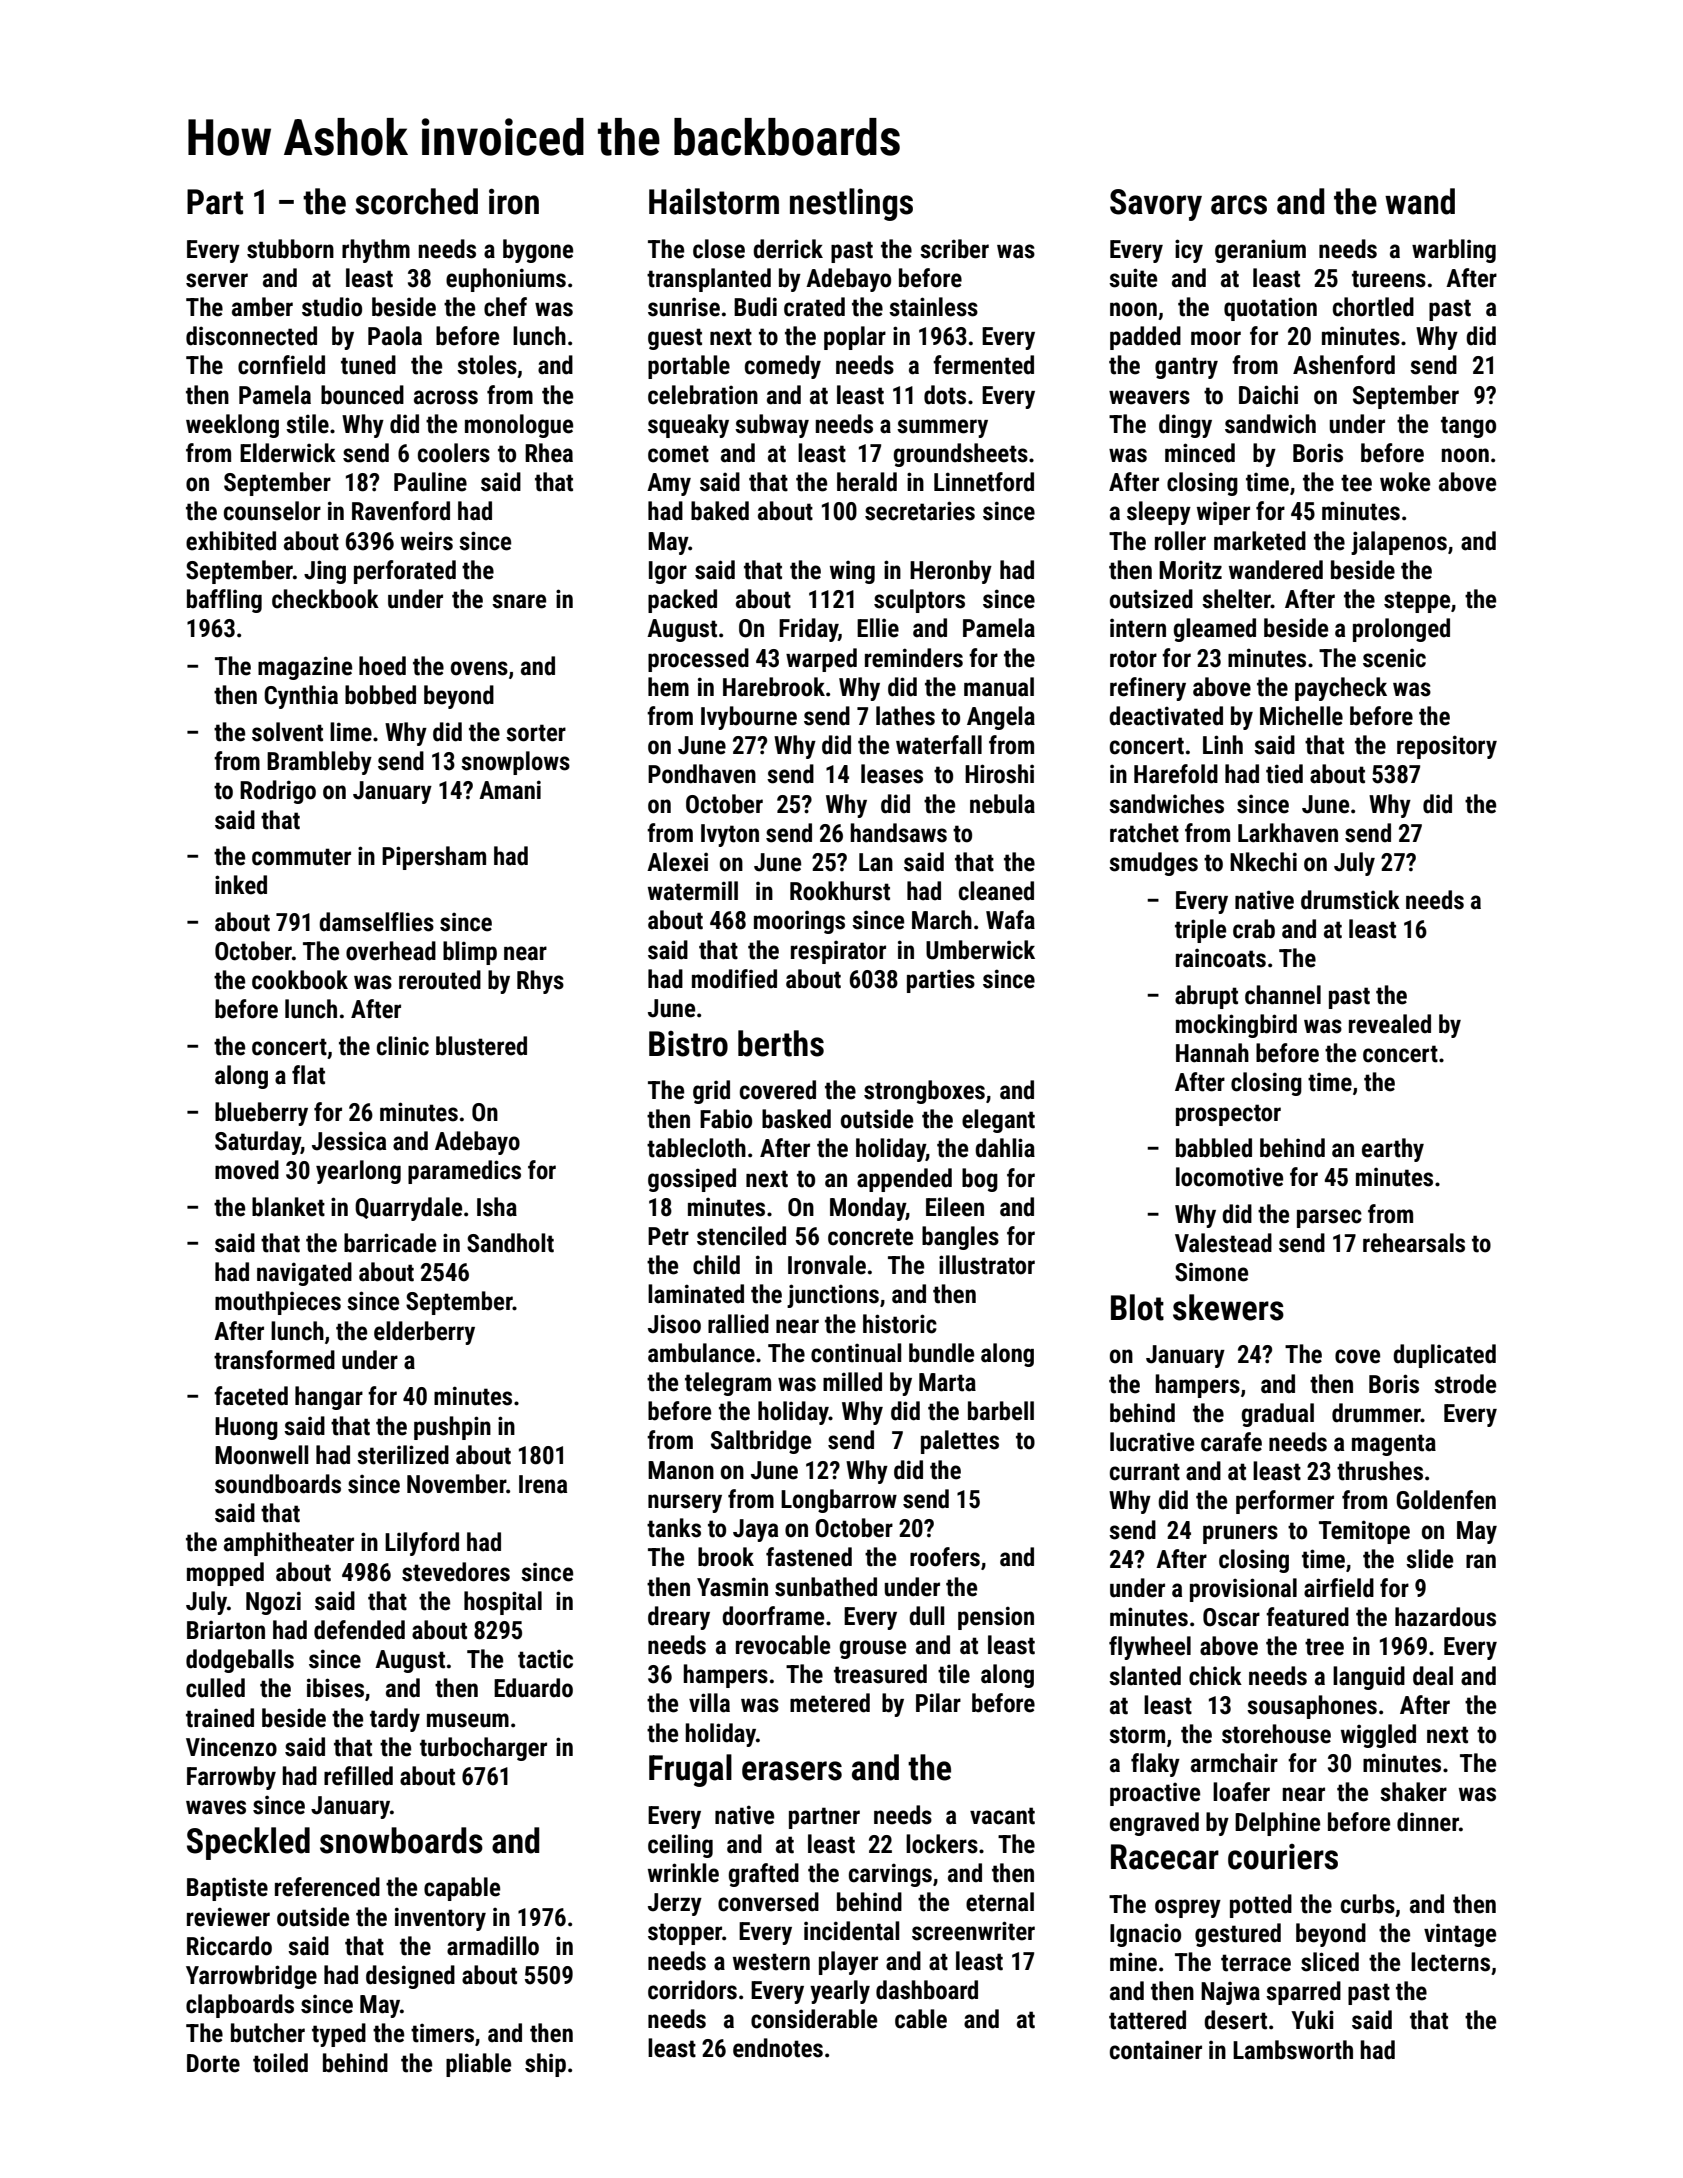 The width and height of the screenshot is (1683, 2178). What do you see at coordinates (226, 1630) in the screenshot?
I see `Briarton` at bounding box center [226, 1630].
